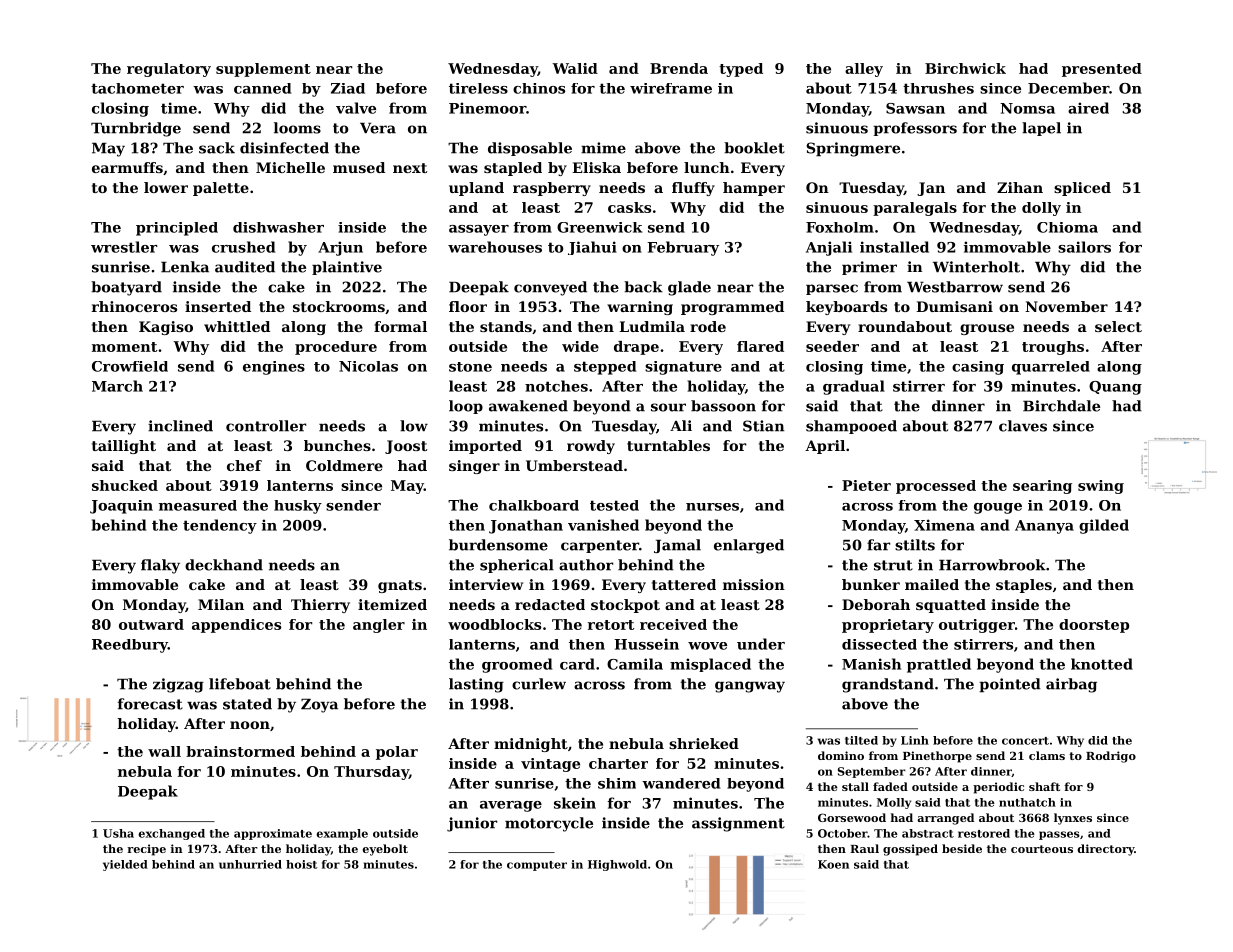 The width and height of the page is (1233, 952). What do you see at coordinates (1053, 348) in the page?
I see `troughs` at bounding box center [1053, 348].
